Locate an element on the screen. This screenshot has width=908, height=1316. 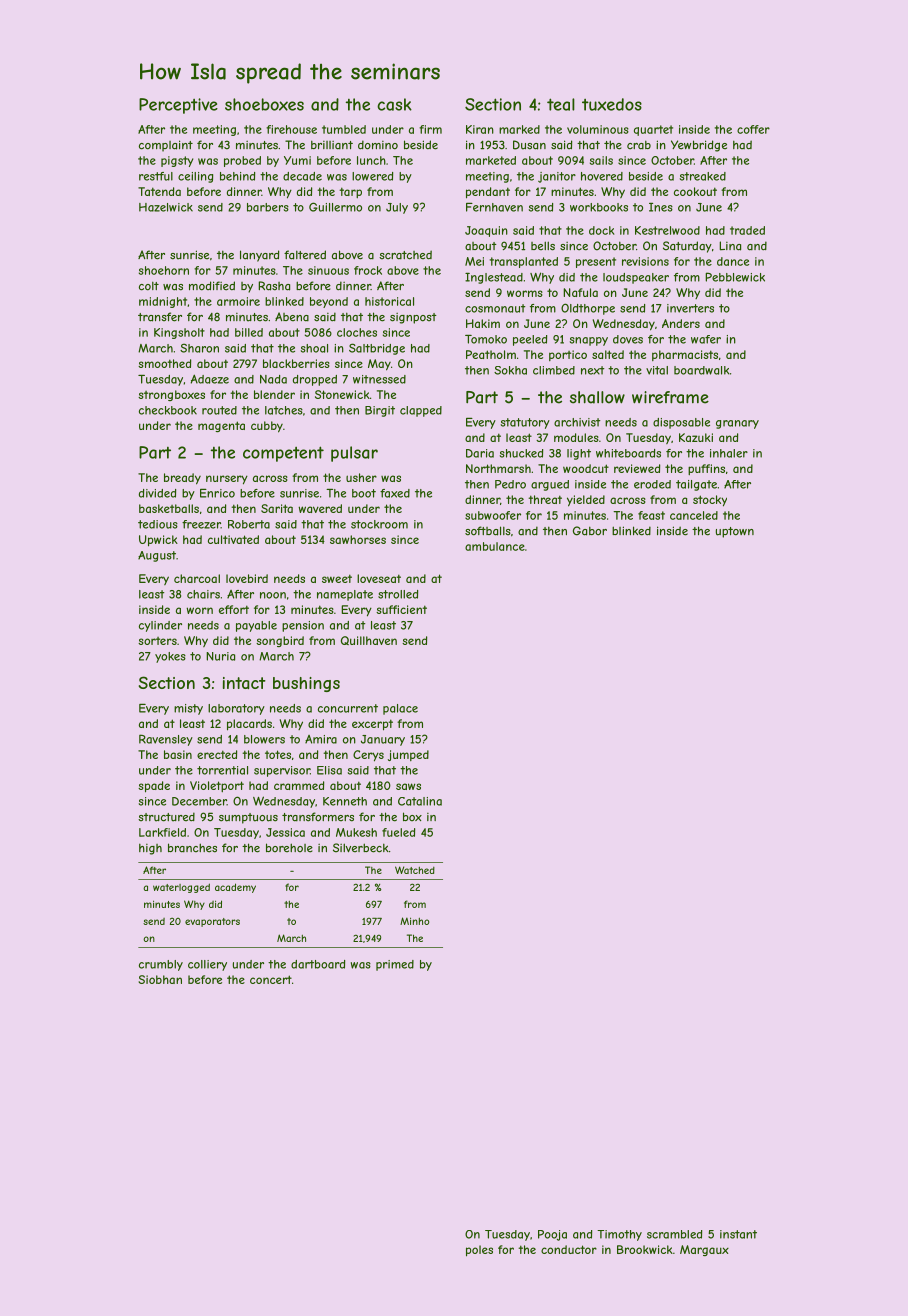
poles is located at coordinates (479, 1251).
